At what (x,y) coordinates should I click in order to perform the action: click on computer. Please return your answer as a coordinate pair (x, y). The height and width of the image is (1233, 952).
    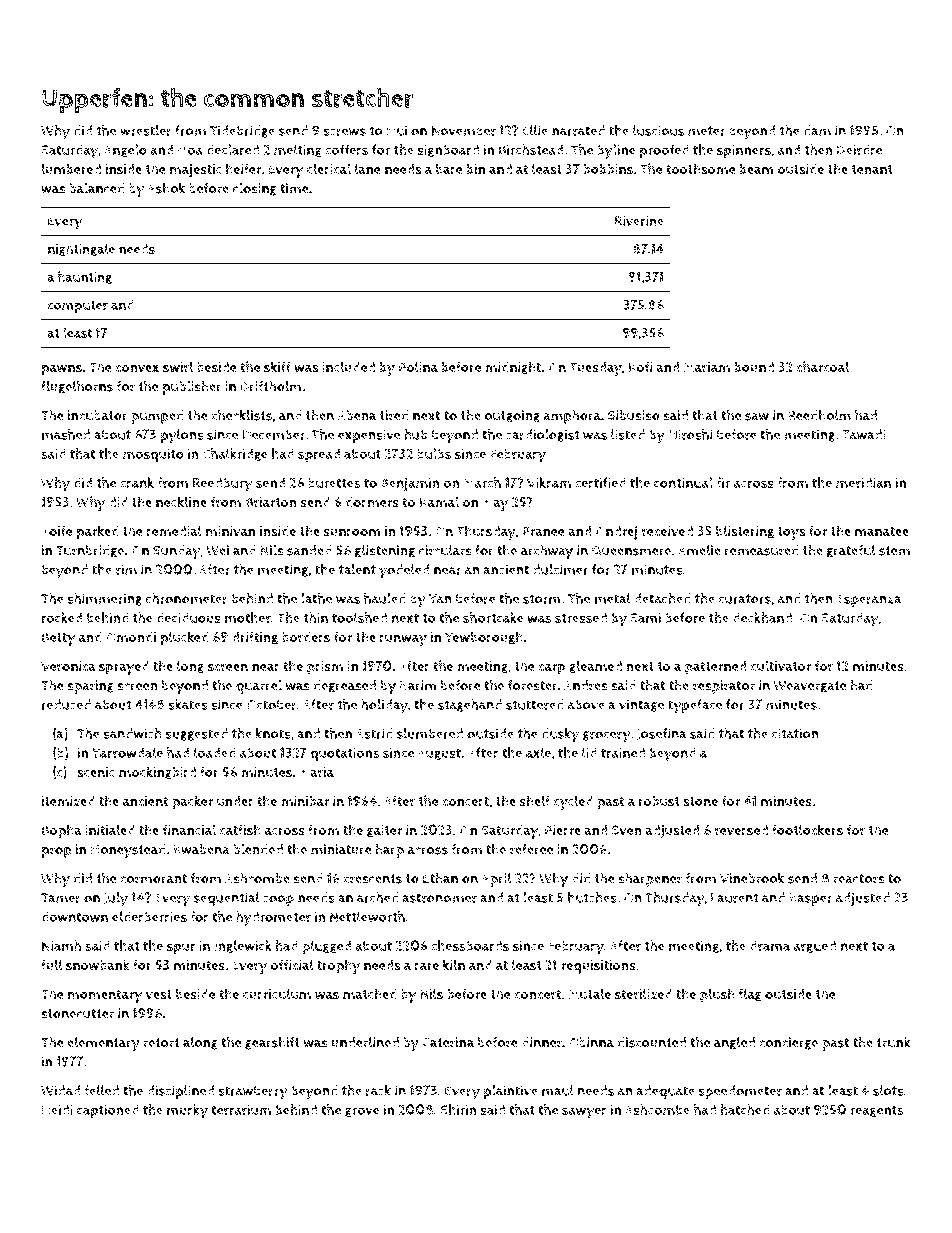
    Looking at the image, I should click on (78, 307).
